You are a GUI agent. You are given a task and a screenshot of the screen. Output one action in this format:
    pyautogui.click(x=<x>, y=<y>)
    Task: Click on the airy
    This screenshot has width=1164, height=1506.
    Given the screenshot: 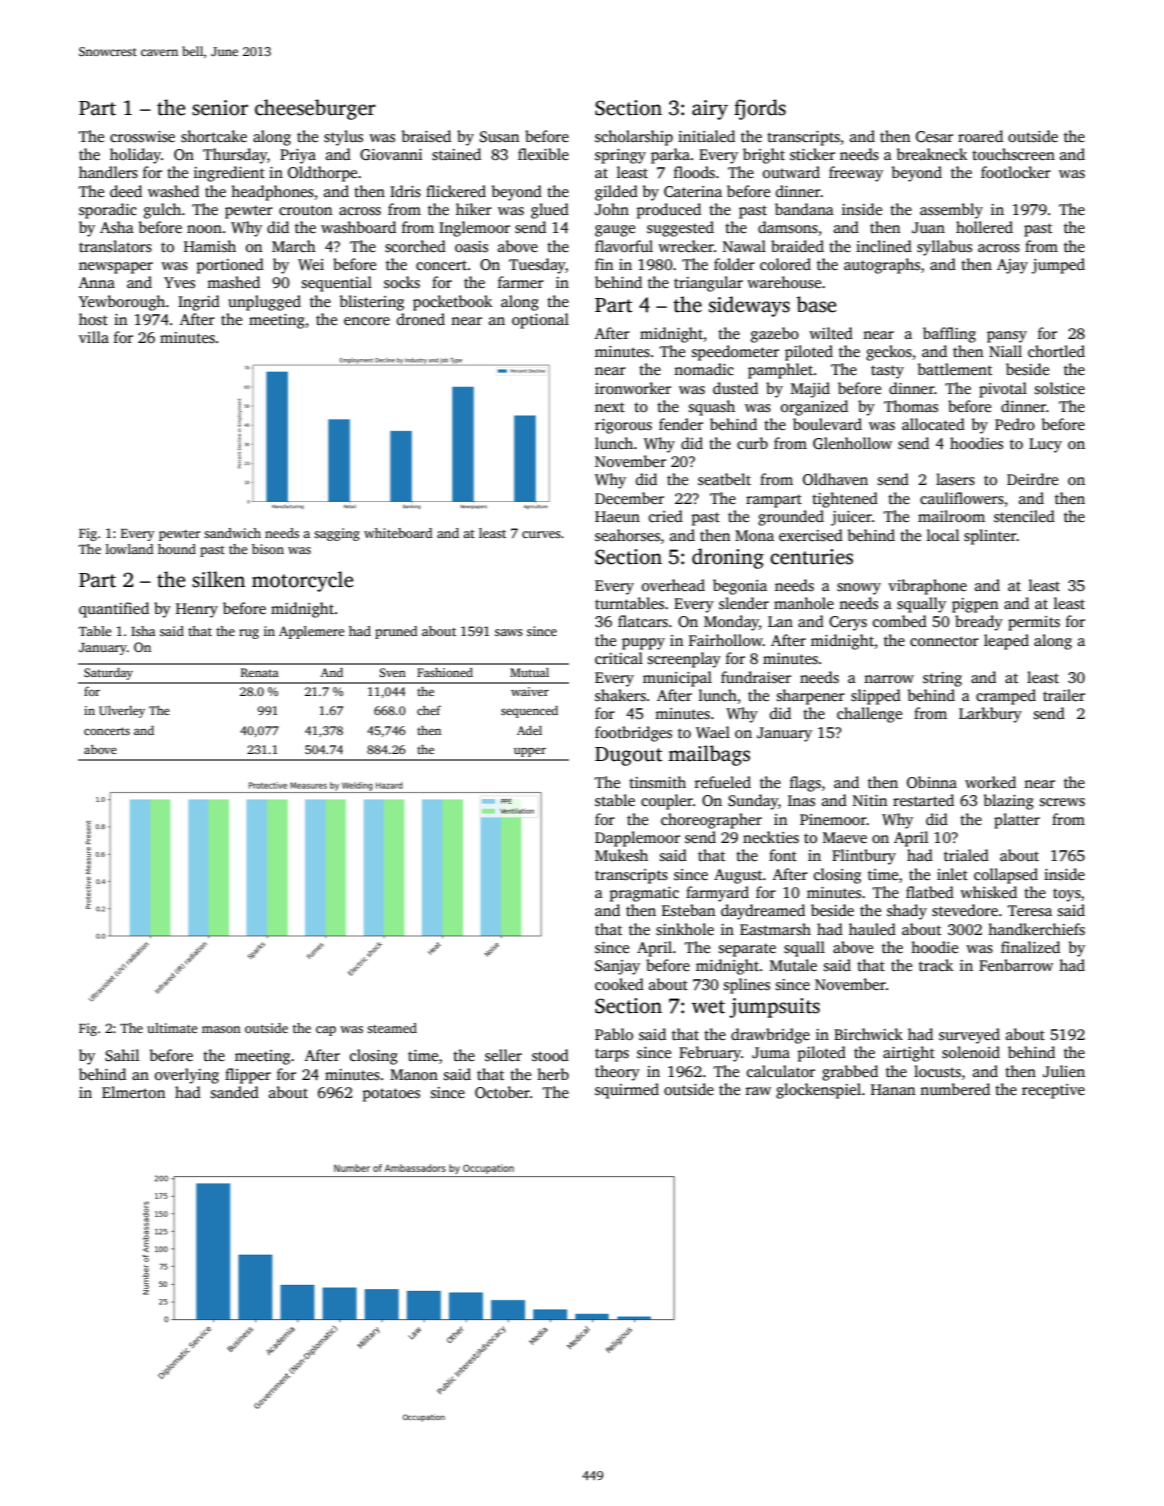 What is the action you would take?
    pyautogui.click(x=710, y=110)
